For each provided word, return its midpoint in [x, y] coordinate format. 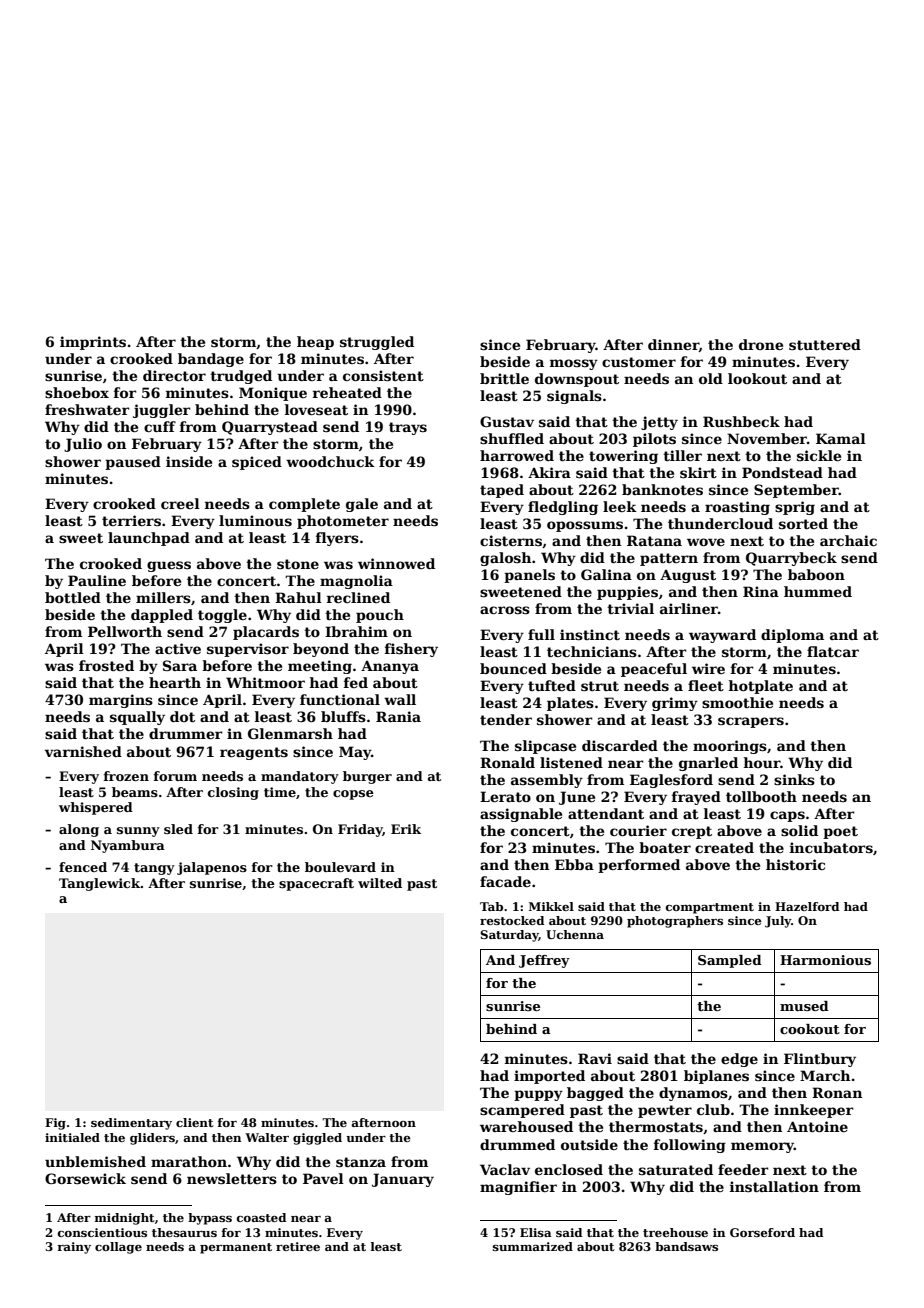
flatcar [833, 651]
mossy [574, 364]
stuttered [825, 344]
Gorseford [762, 1232]
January [403, 1180]
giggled [317, 1139]
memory [762, 1147]
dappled [162, 616]
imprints [93, 343]
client [194, 1122]
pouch [380, 616]
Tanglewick [100, 884]
